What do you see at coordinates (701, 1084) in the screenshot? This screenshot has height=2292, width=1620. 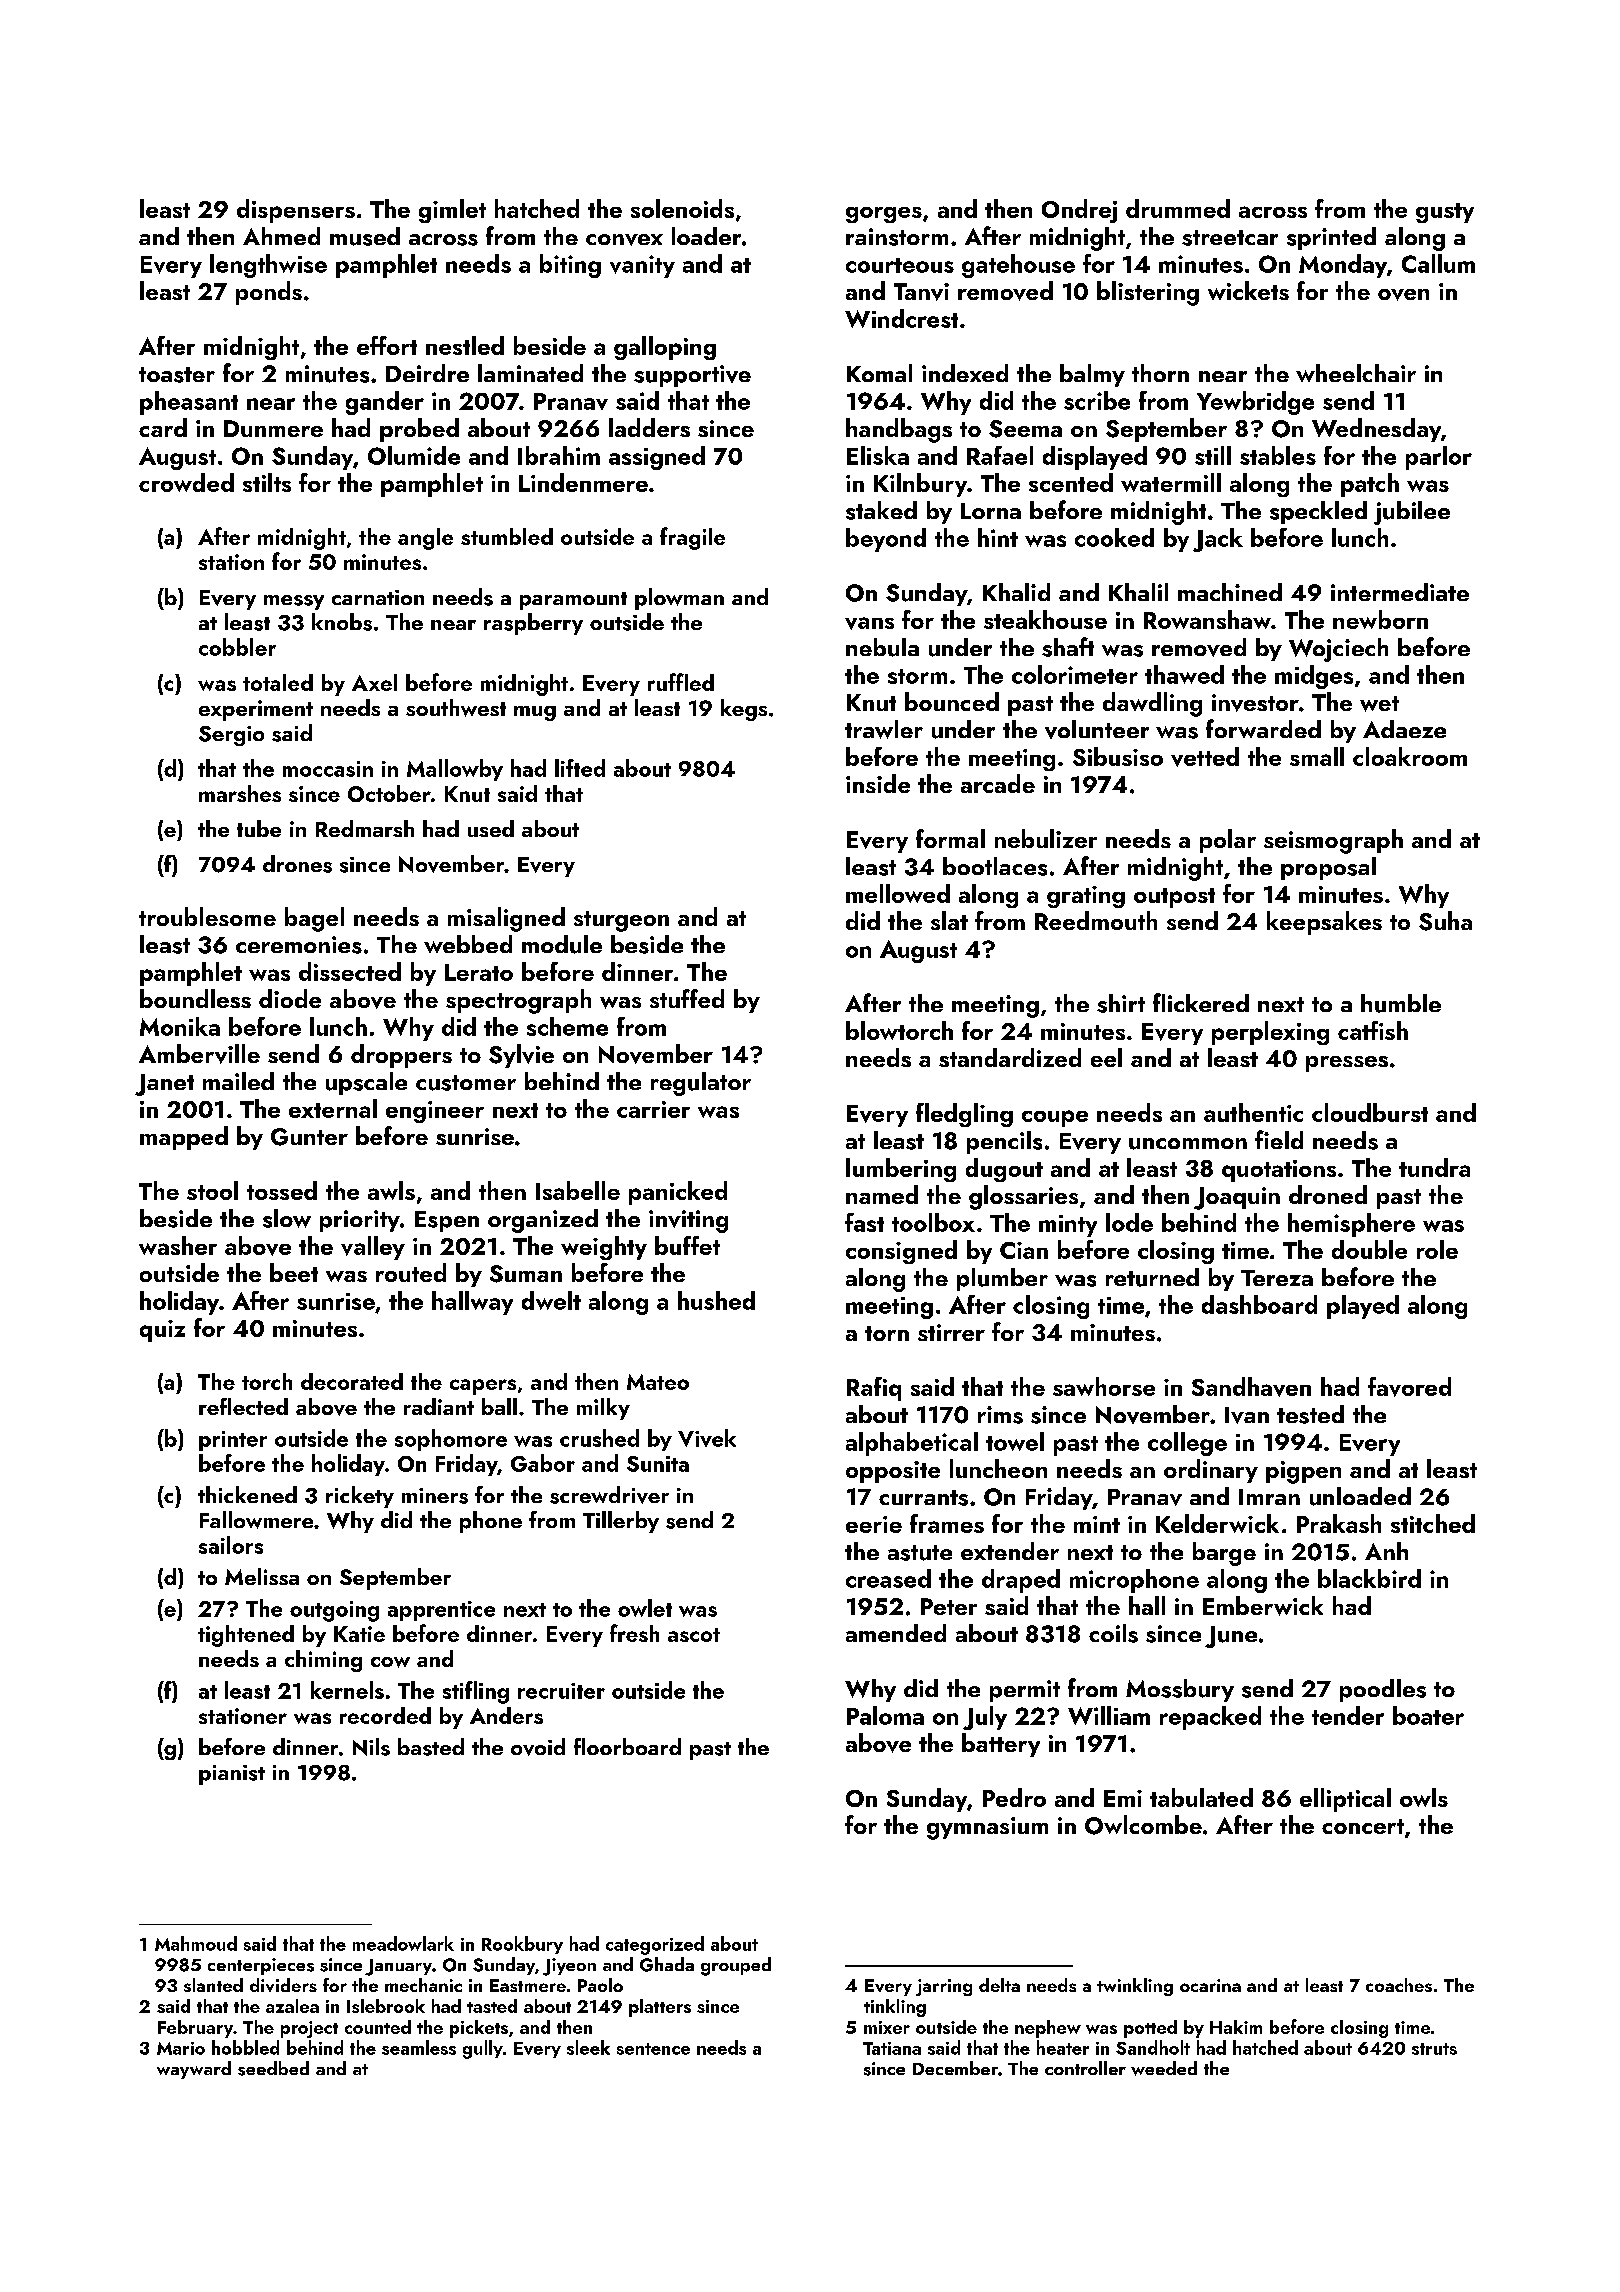 I see `regulator` at bounding box center [701, 1084].
